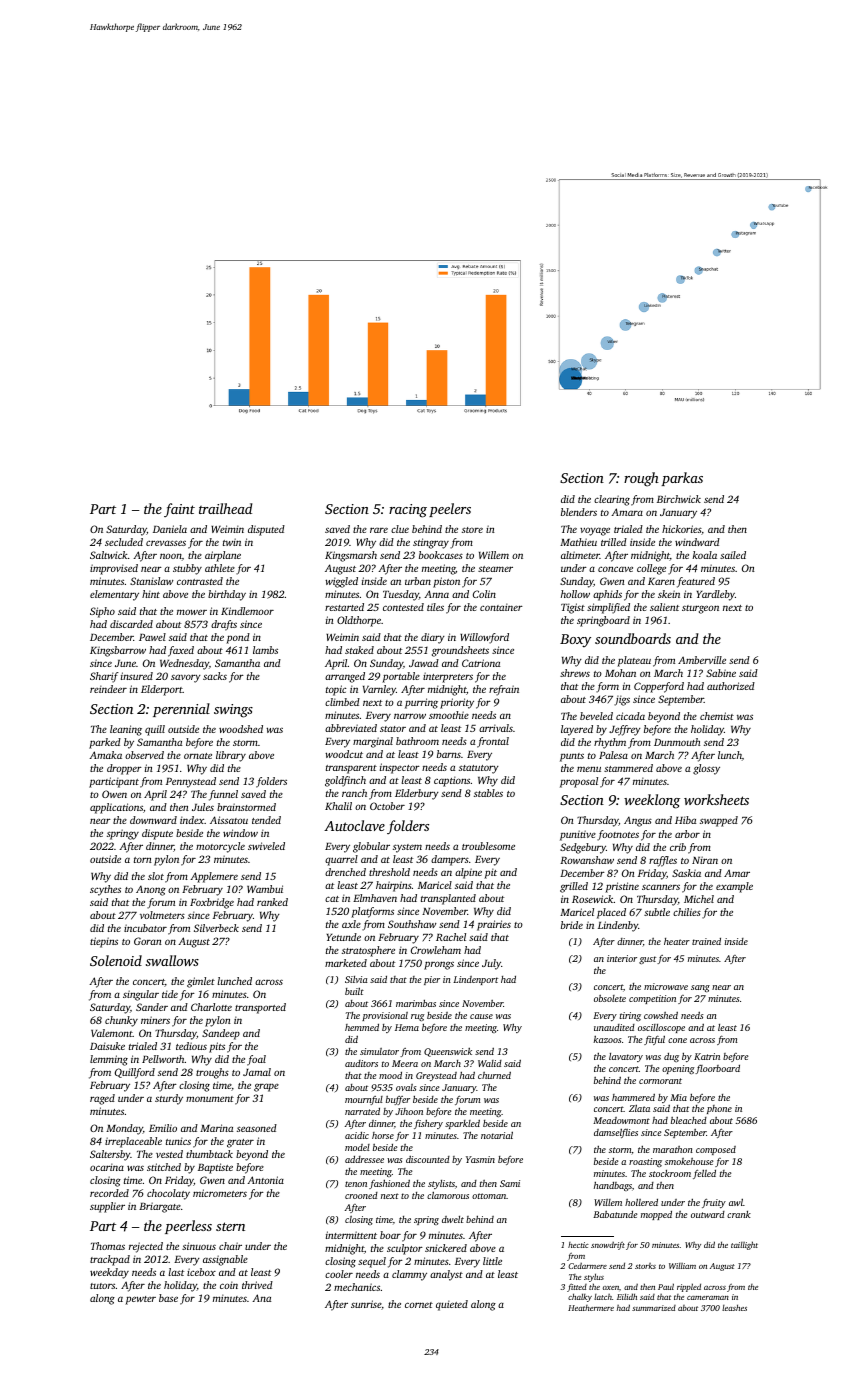  Describe the element at coordinates (140, 1300) in the image. I see `pewter` at that location.
